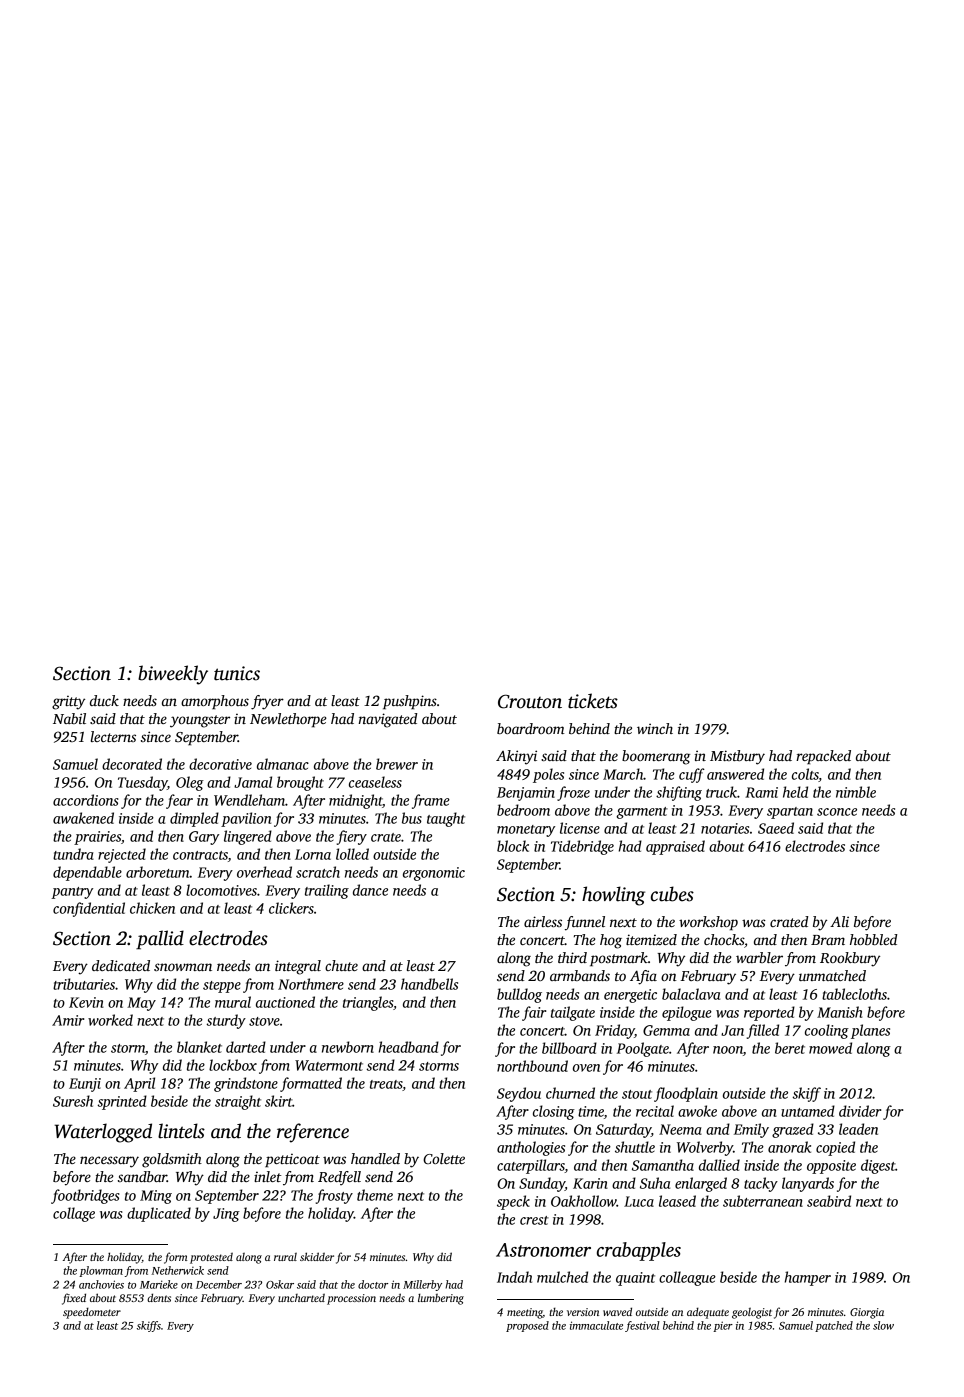 This screenshot has height=1397, width=964. What do you see at coordinates (593, 701) in the screenshot?
I see `tickets` at bounding box center [593, 701].
